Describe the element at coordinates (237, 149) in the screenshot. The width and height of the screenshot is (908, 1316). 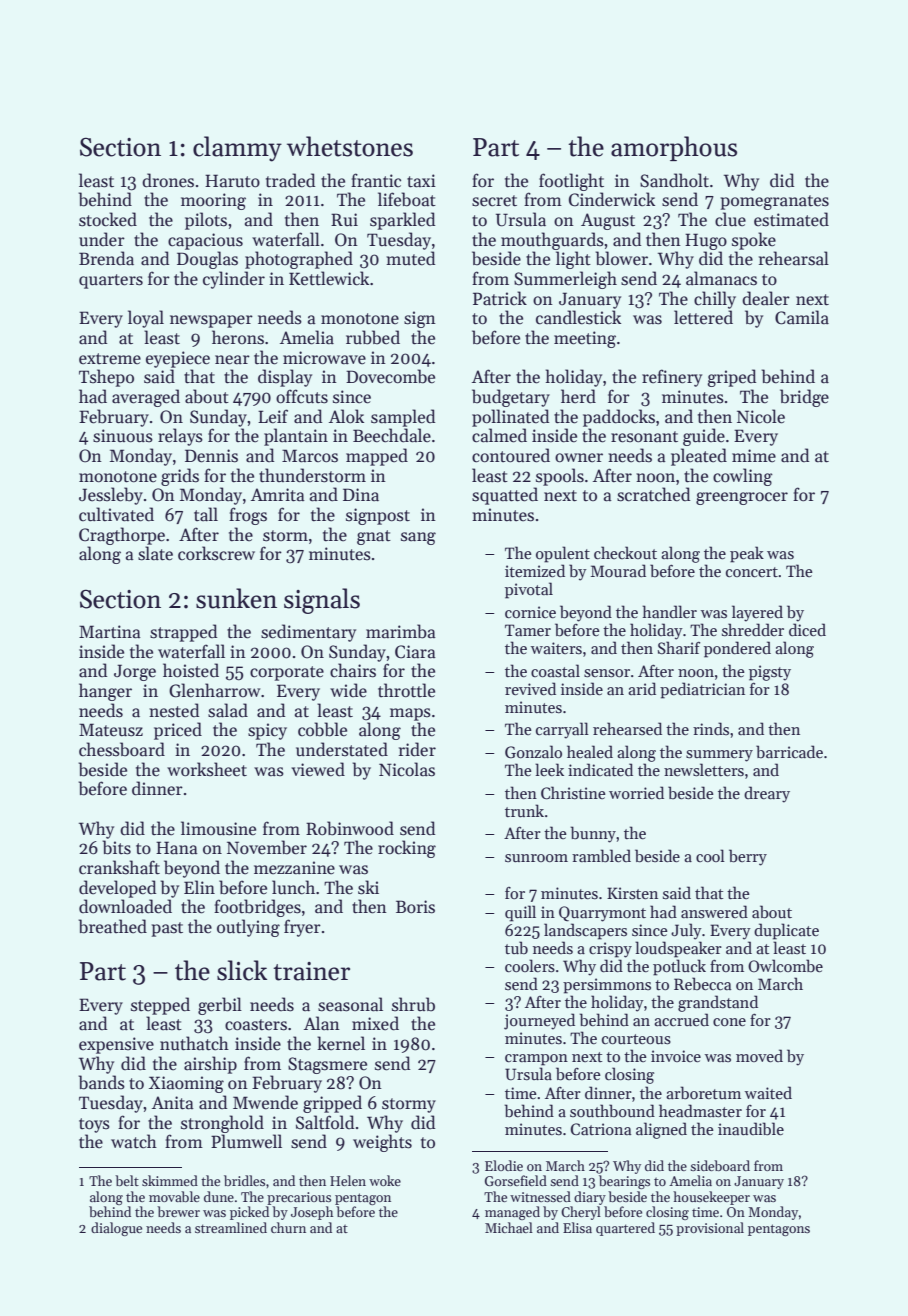
I see `clammy` at that location.
